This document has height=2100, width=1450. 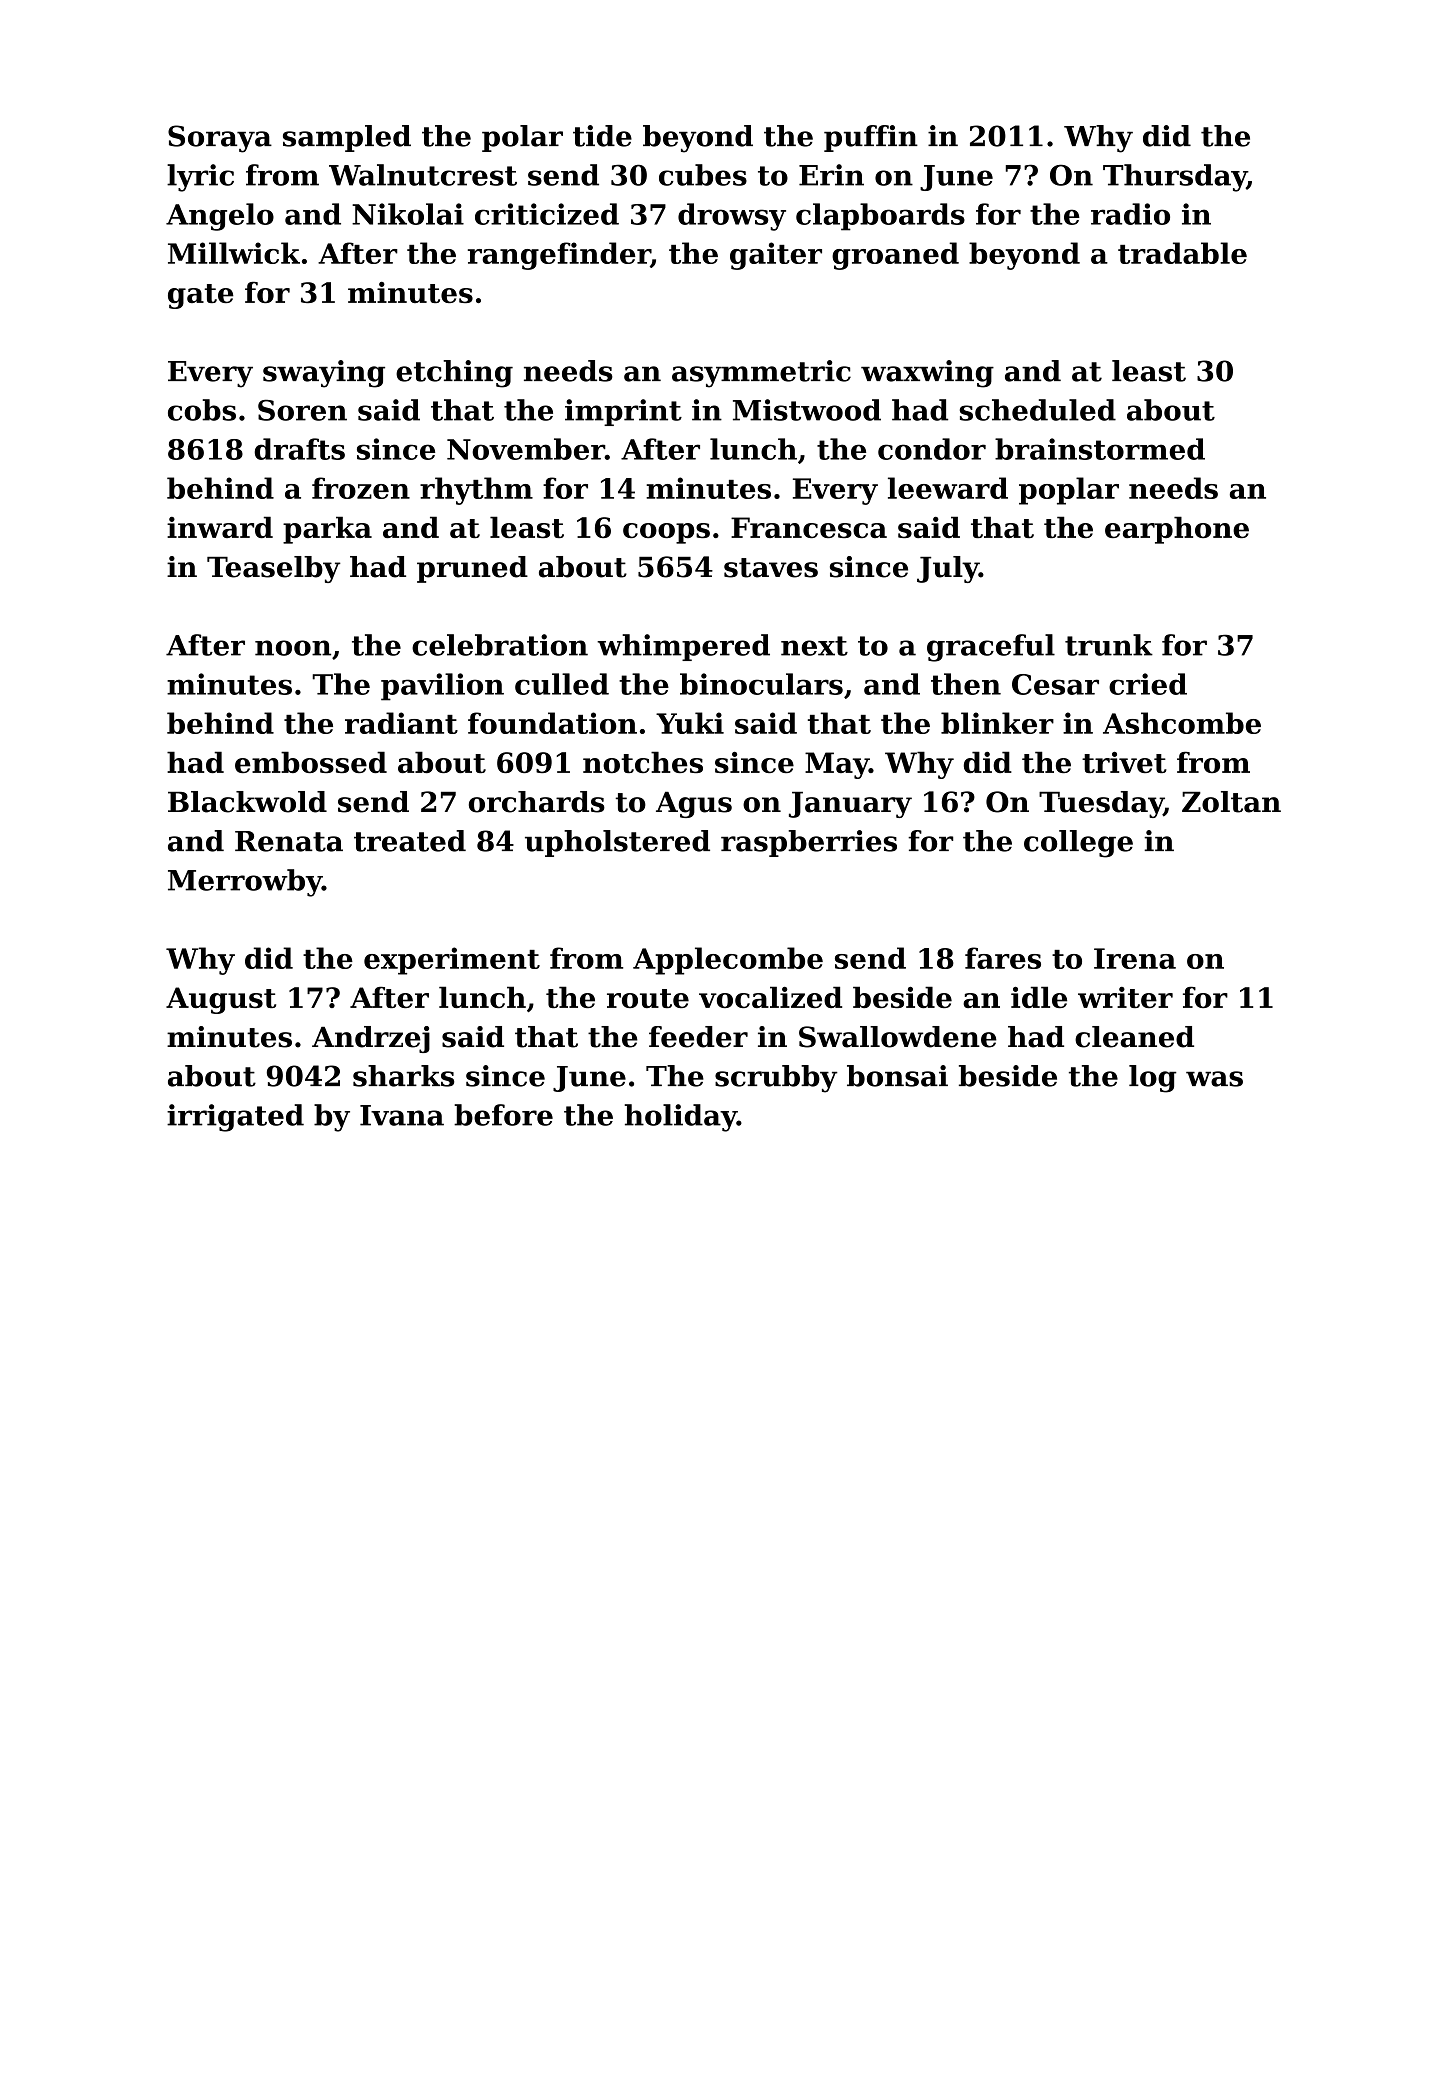 I want to click on radio, so click(x=1130, y=214).
